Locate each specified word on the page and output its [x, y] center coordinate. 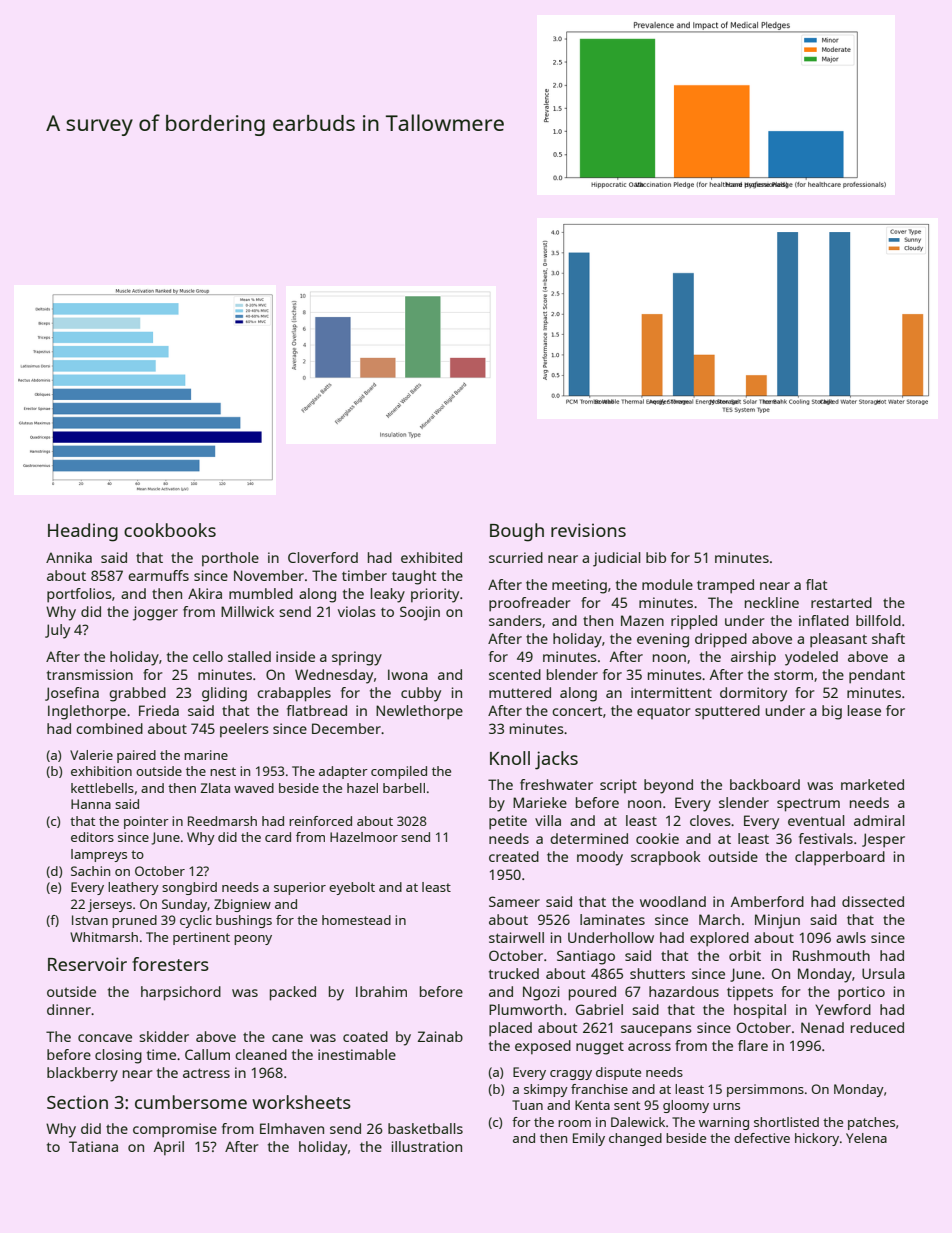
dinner [69, 1009]
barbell [404, 788]
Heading [83, 532]
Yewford [843, 1009]
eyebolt [352, 888]
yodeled [811, 658]
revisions [588, 530]
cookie [657, 838]
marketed [872, 784]
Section [77, 1102]
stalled [249, 656]
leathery [133, 888]
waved [254, 788]
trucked [514, 973]
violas [357, 611]
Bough [517, 532]
